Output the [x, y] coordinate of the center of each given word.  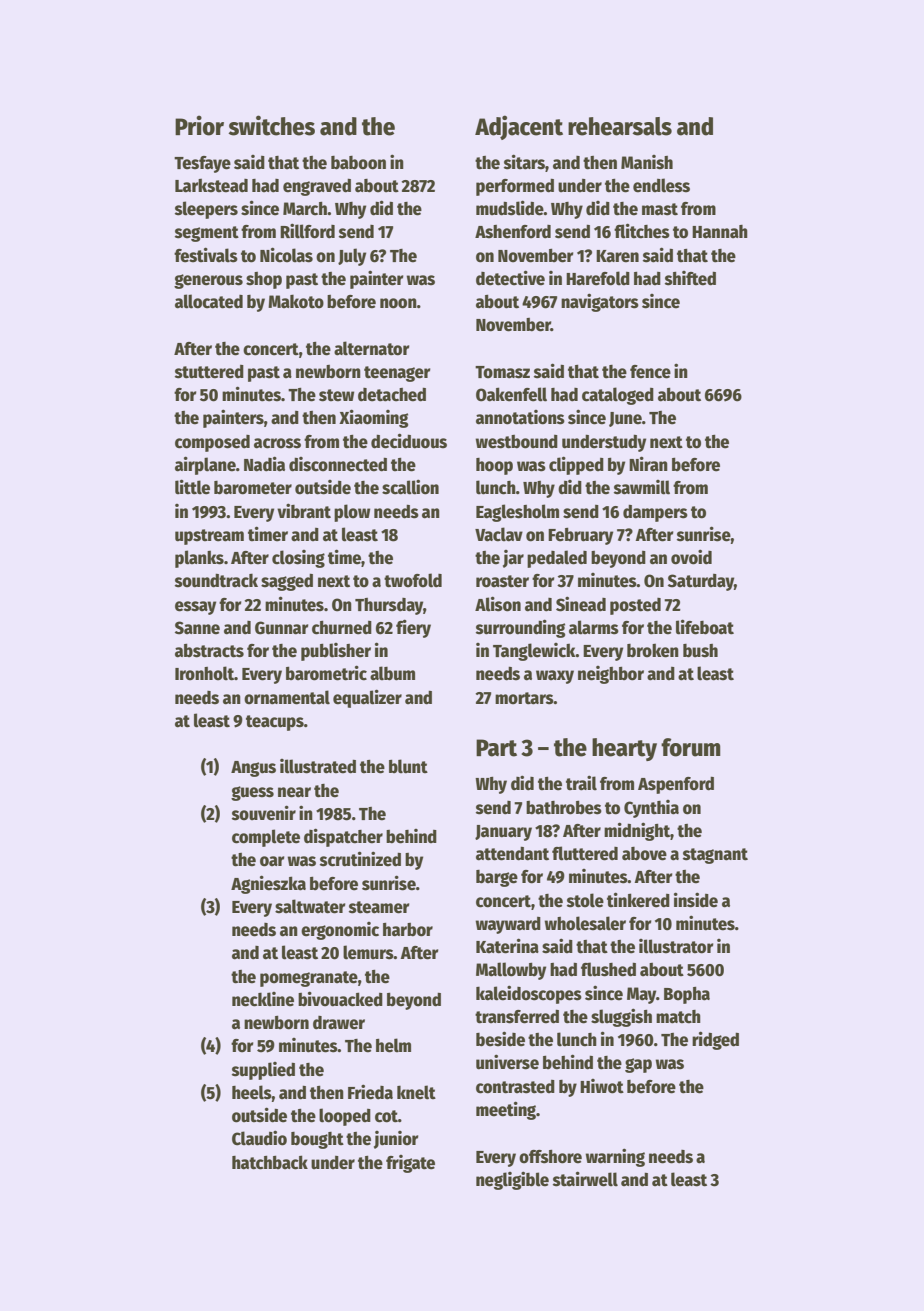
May [641, 995]
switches [271, 125]
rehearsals [620, 126]
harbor [408, 930]
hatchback [270, 1162]
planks [199, 559]
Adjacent [519, 127]
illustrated [318, 766]
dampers [655, 513]
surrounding [520, 628]
